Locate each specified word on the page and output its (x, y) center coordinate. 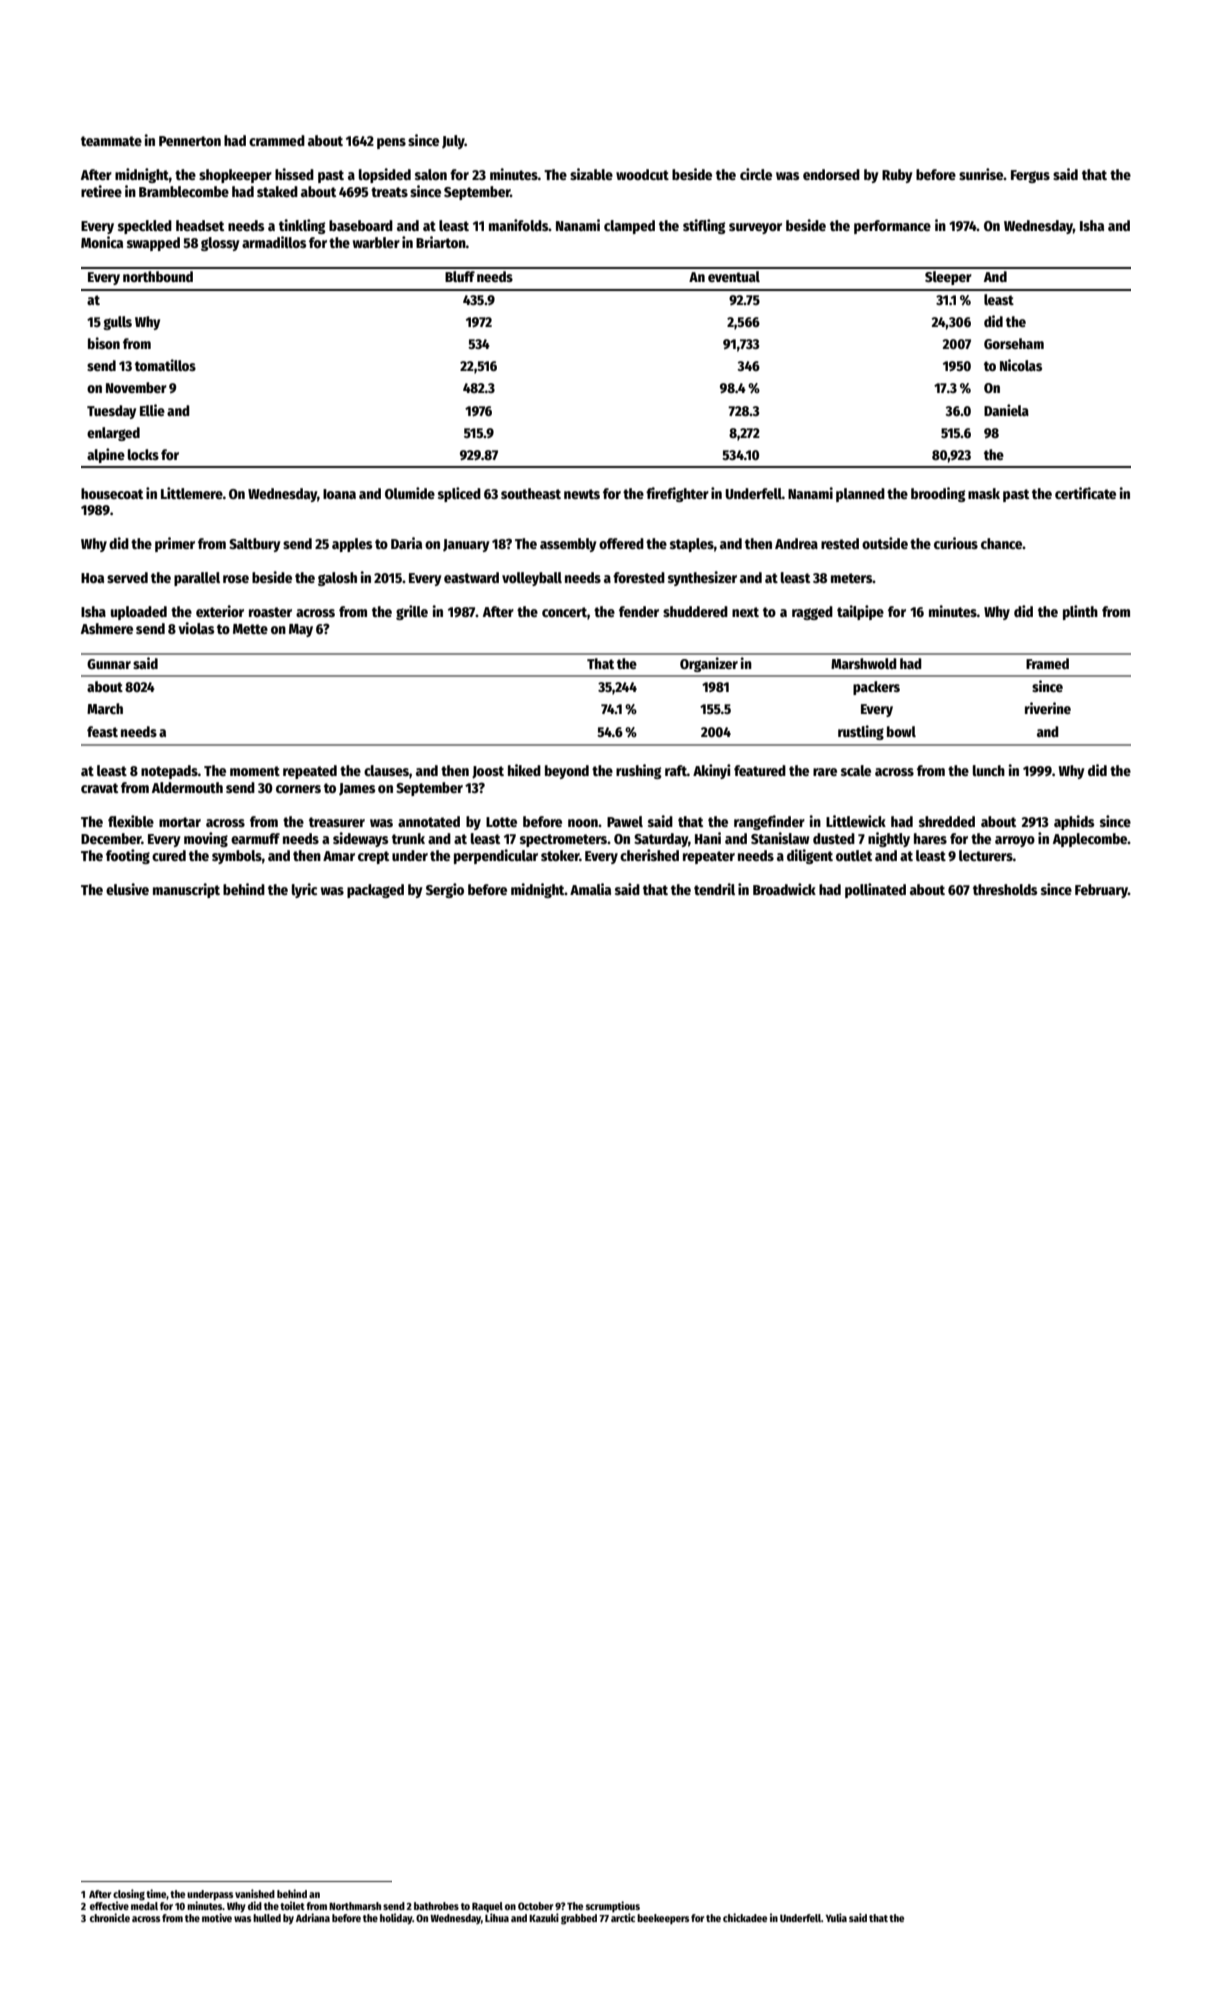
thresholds (1005, 889)
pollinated (875, 890)
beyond (567, 772)
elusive (127, 889)
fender (639, 611)
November (136, 387)
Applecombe (1090, 840)
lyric (304, 890)
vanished (255, 1893)
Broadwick (784, 889)
